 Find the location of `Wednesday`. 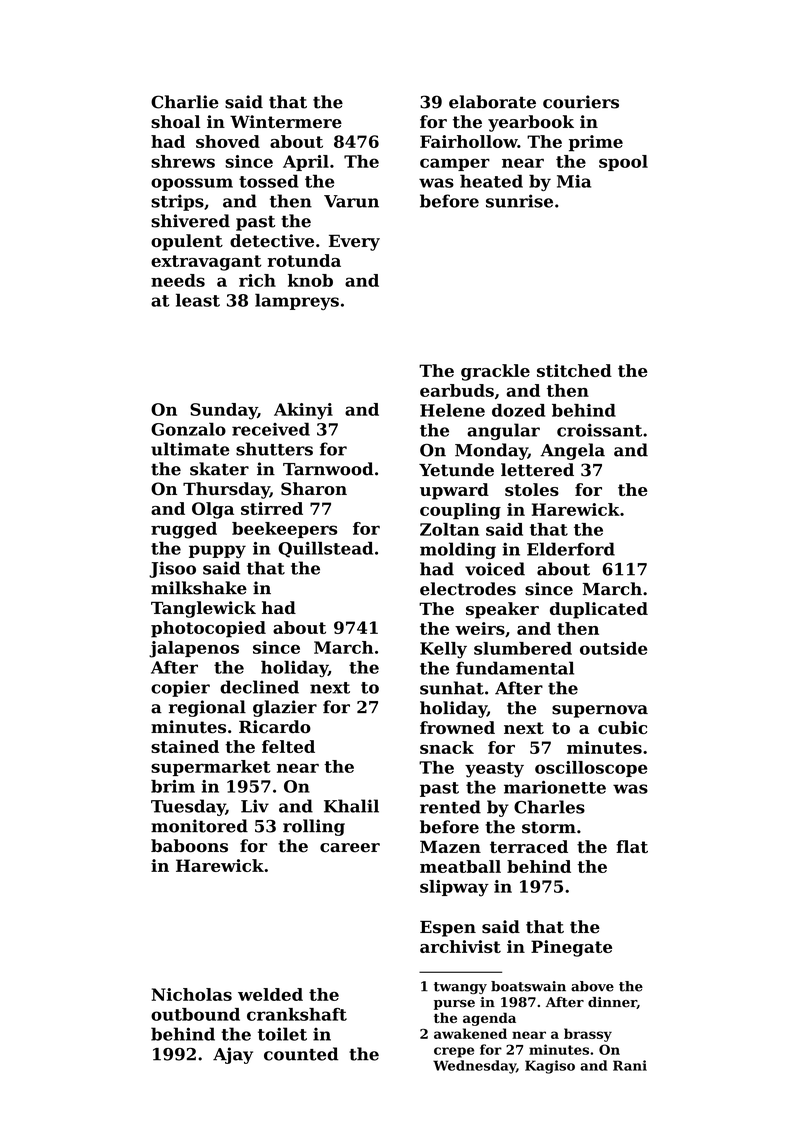

Wednesday is located at coordinates (474, 1067).
